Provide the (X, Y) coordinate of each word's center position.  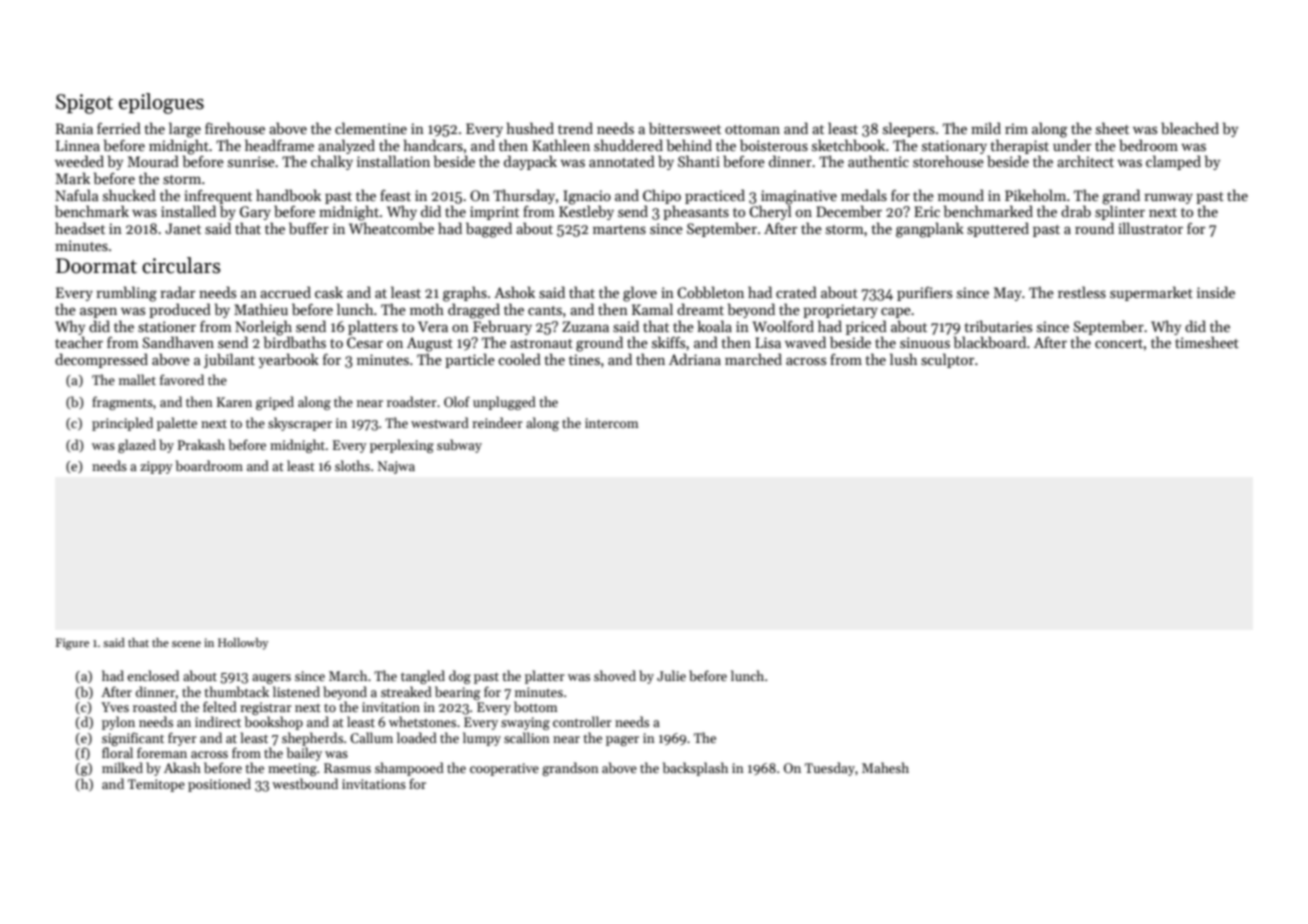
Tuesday (830, 769)
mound (961, 195)
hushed (530, 128)
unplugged (504, 403)
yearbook (288, 360)
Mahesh (885, 767)
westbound (305, 783)
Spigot (84, 104)
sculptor (947, 360)
